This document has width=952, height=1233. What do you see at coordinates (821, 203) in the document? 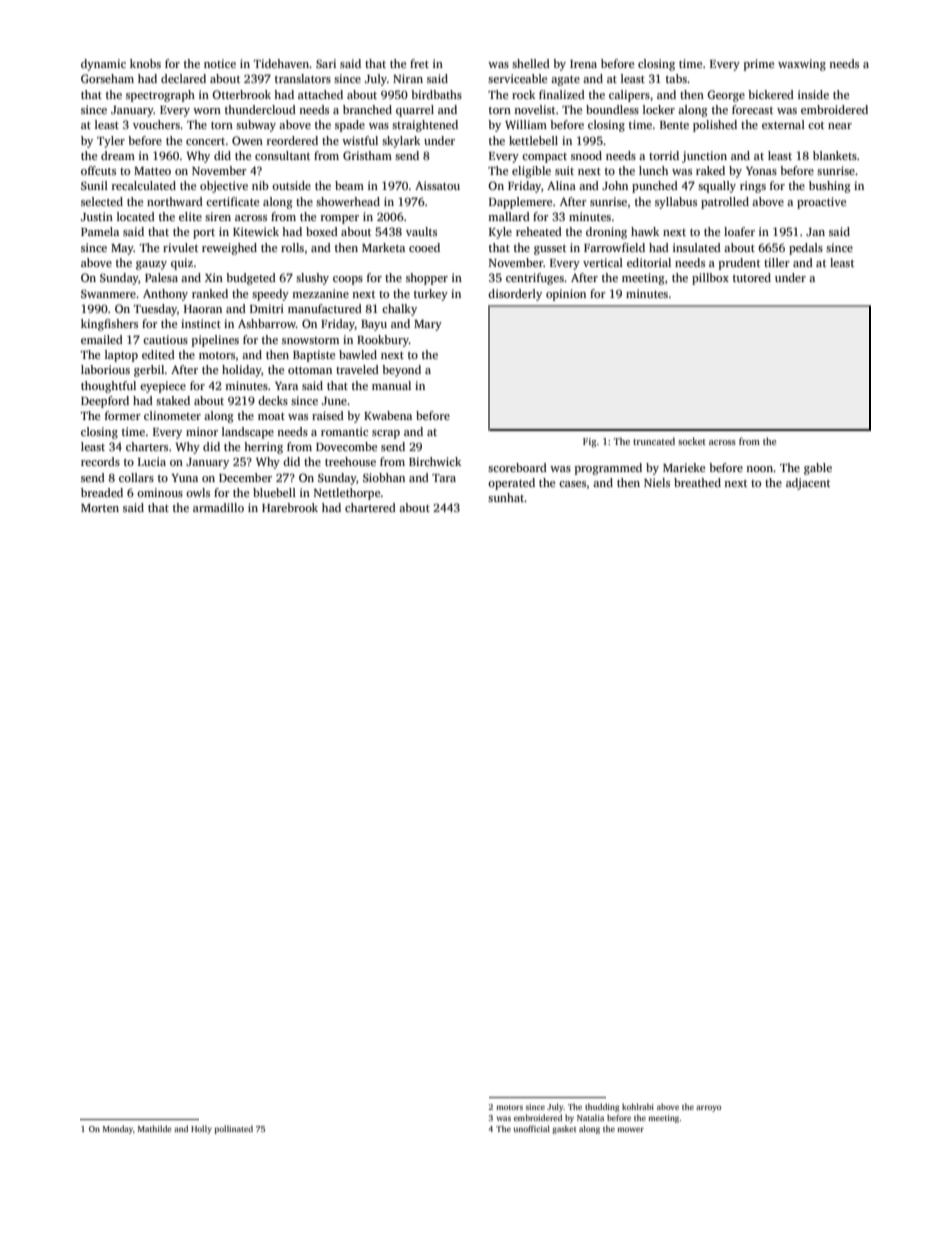
I see `proactive` at bounding box center [821, 203].
